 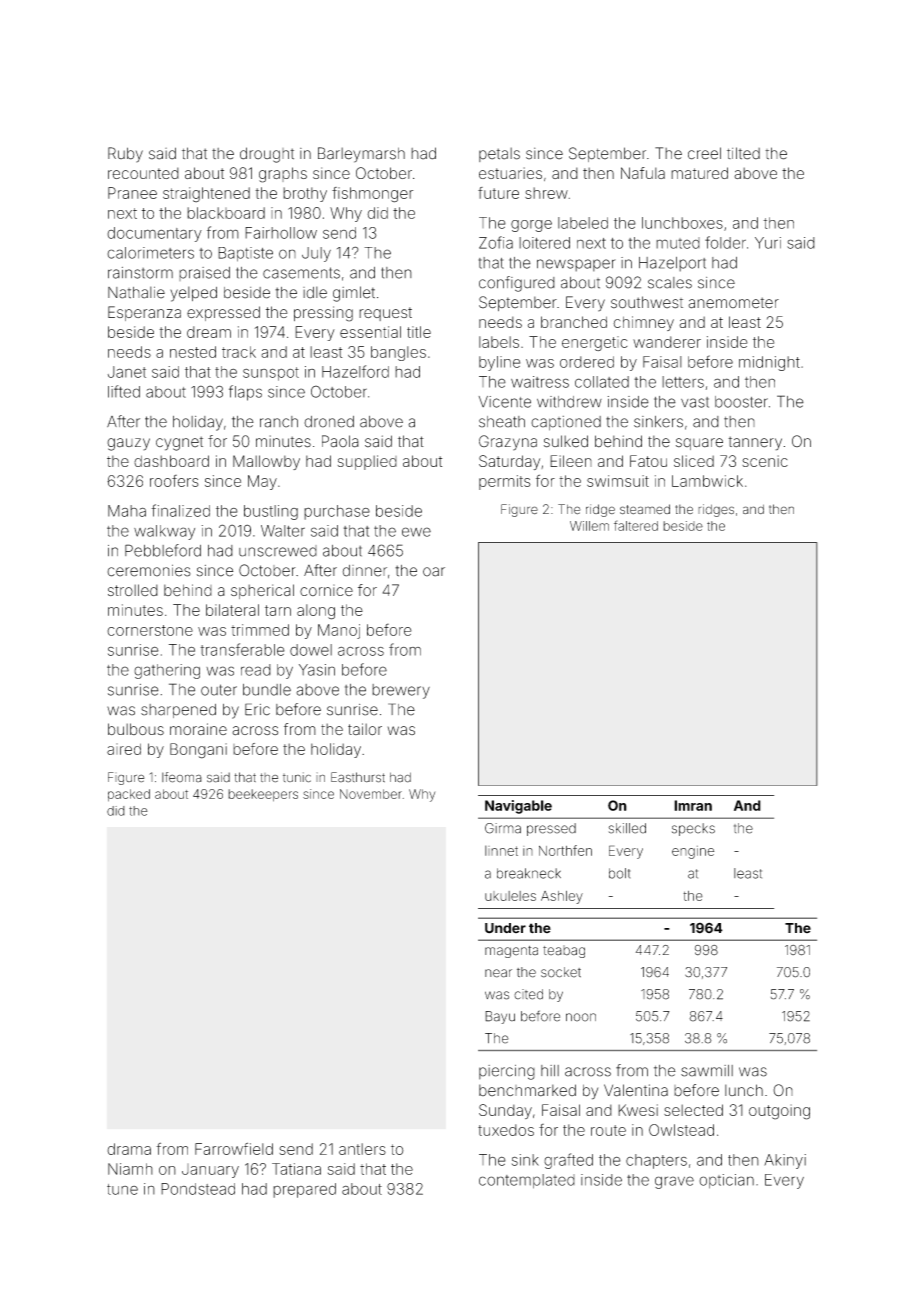 I want to click on creel, so click(x=704, y=153).
